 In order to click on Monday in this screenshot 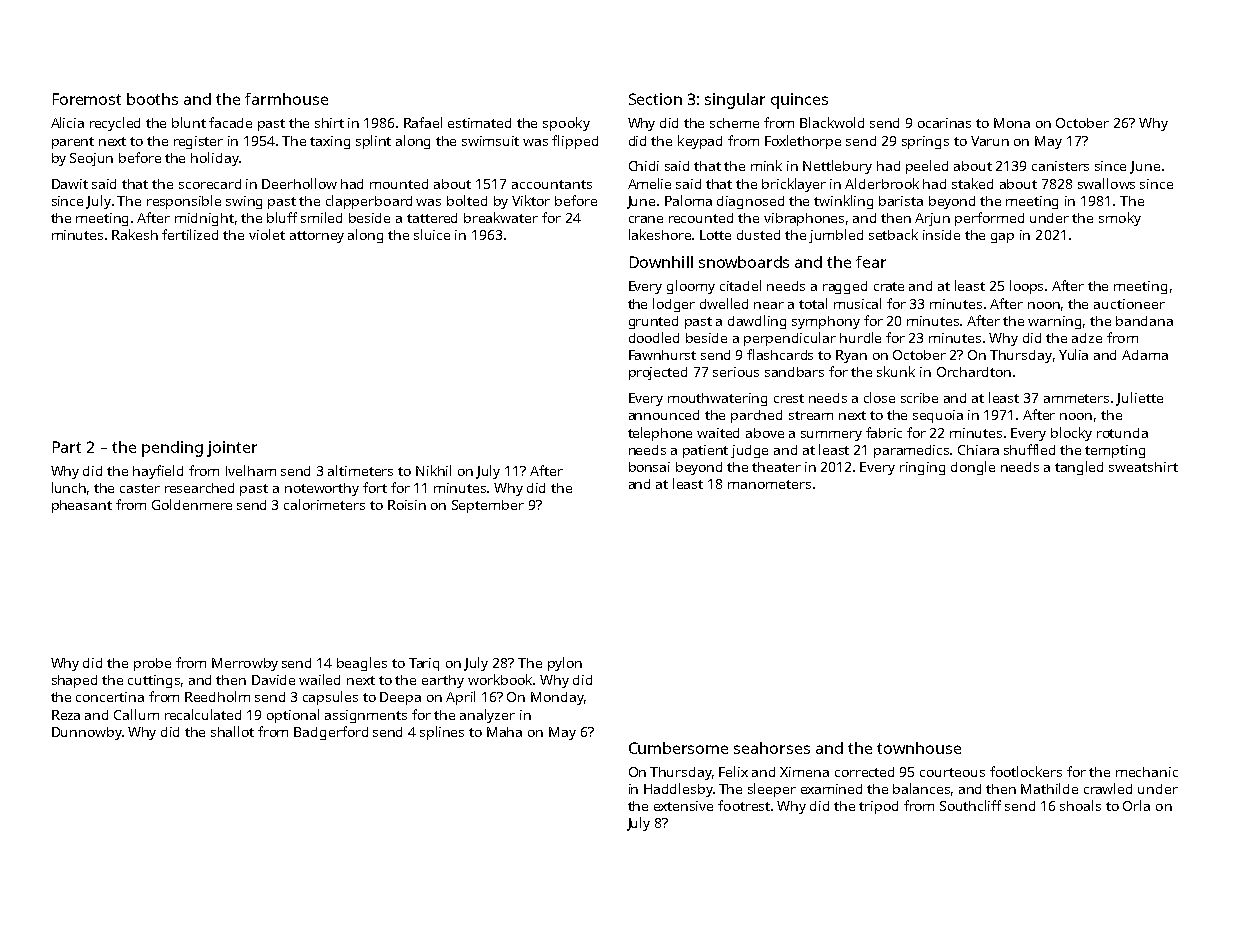, I will do `click(557, 698)`.
